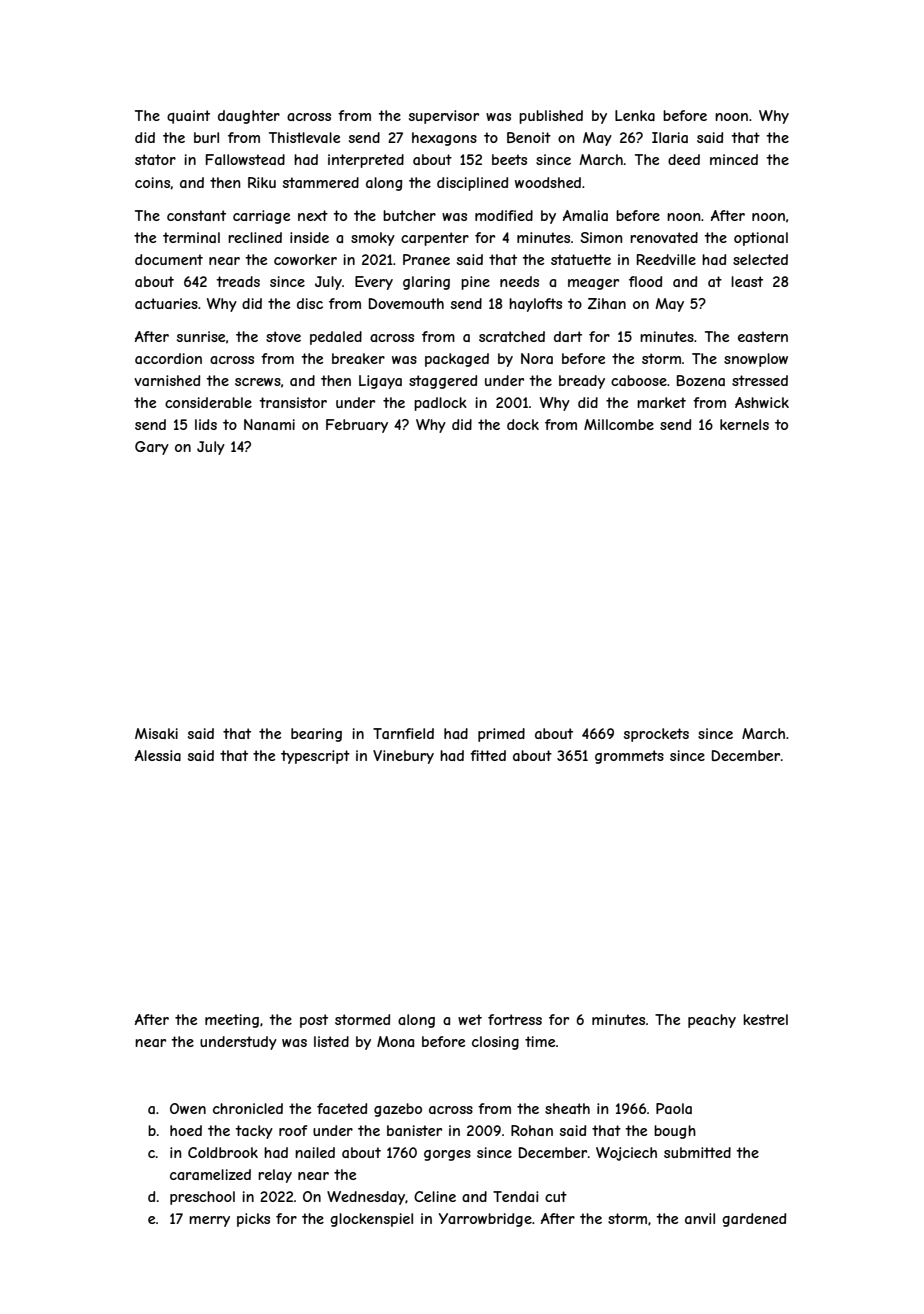 This page has height=1314, width=924. I want to click on Gary, so click(152, 448).
